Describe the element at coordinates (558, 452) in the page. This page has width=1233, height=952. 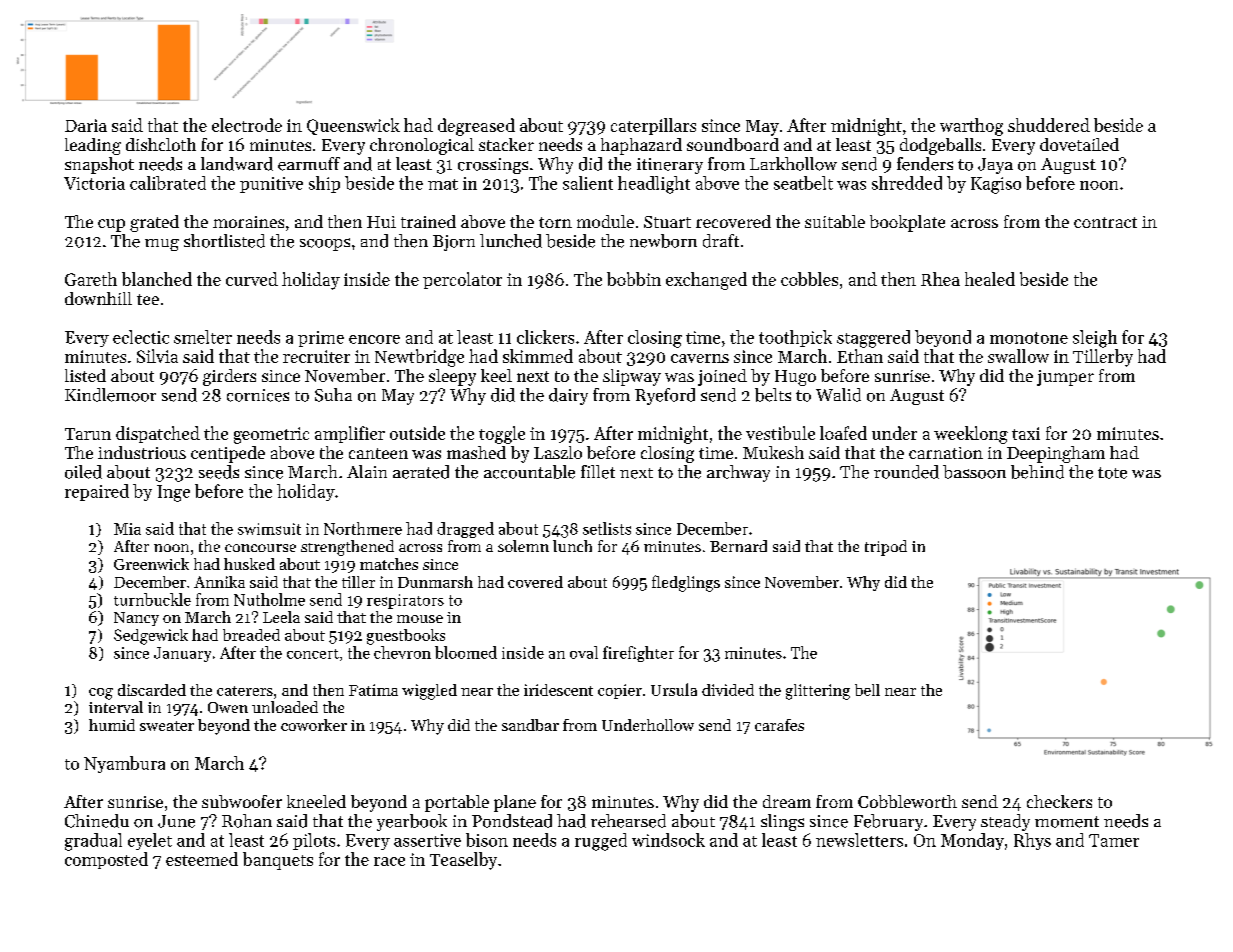
I see `Laszlo` at that location.
